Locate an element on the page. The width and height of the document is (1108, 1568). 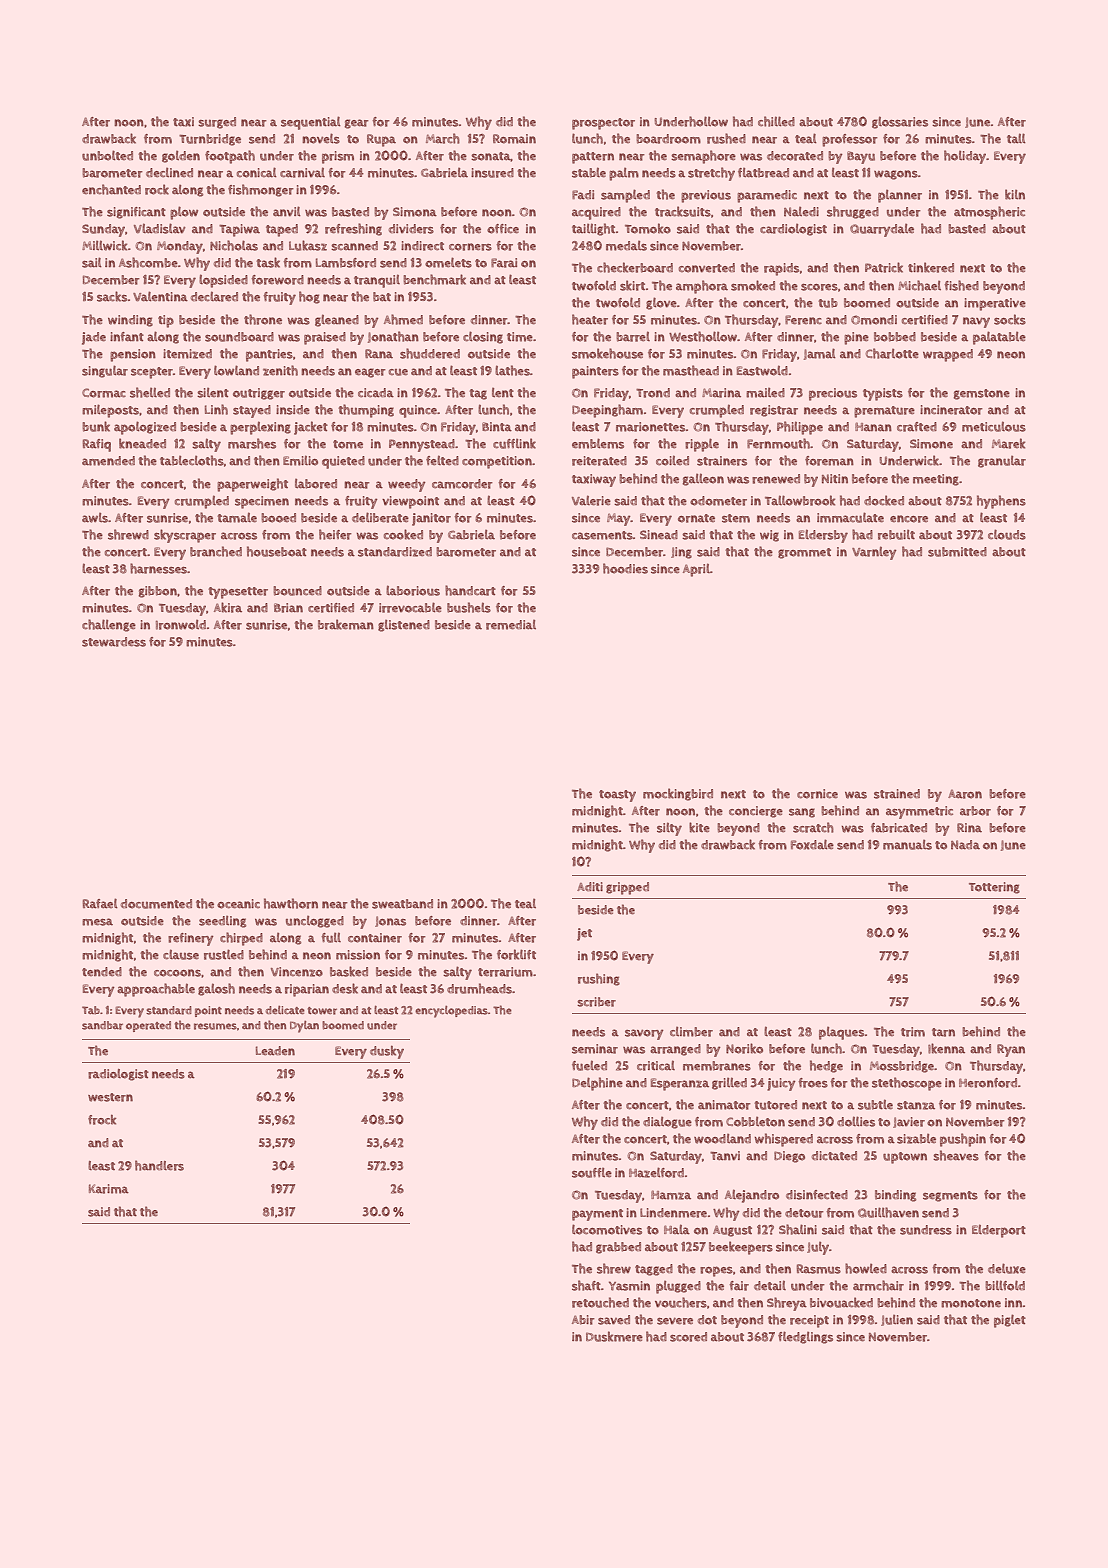
chilled is located at coordinates (776, 121).
